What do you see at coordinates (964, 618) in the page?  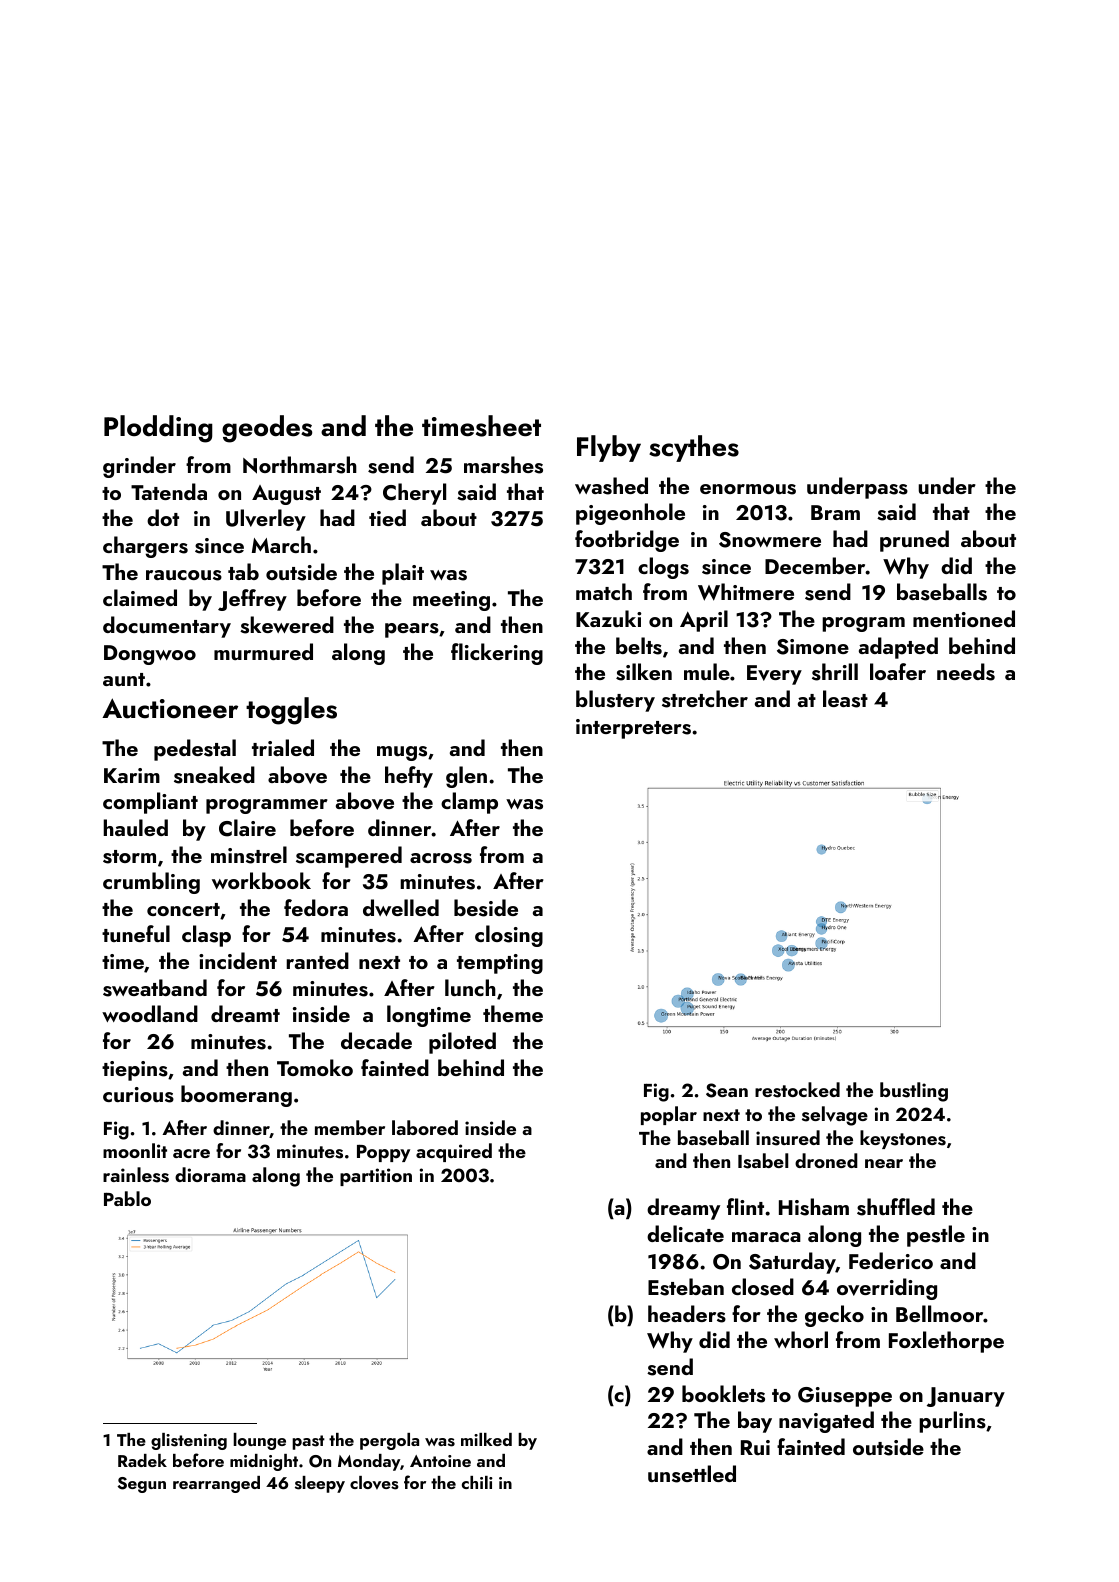 I see `mentioned` at bounding box center [964, 618].
